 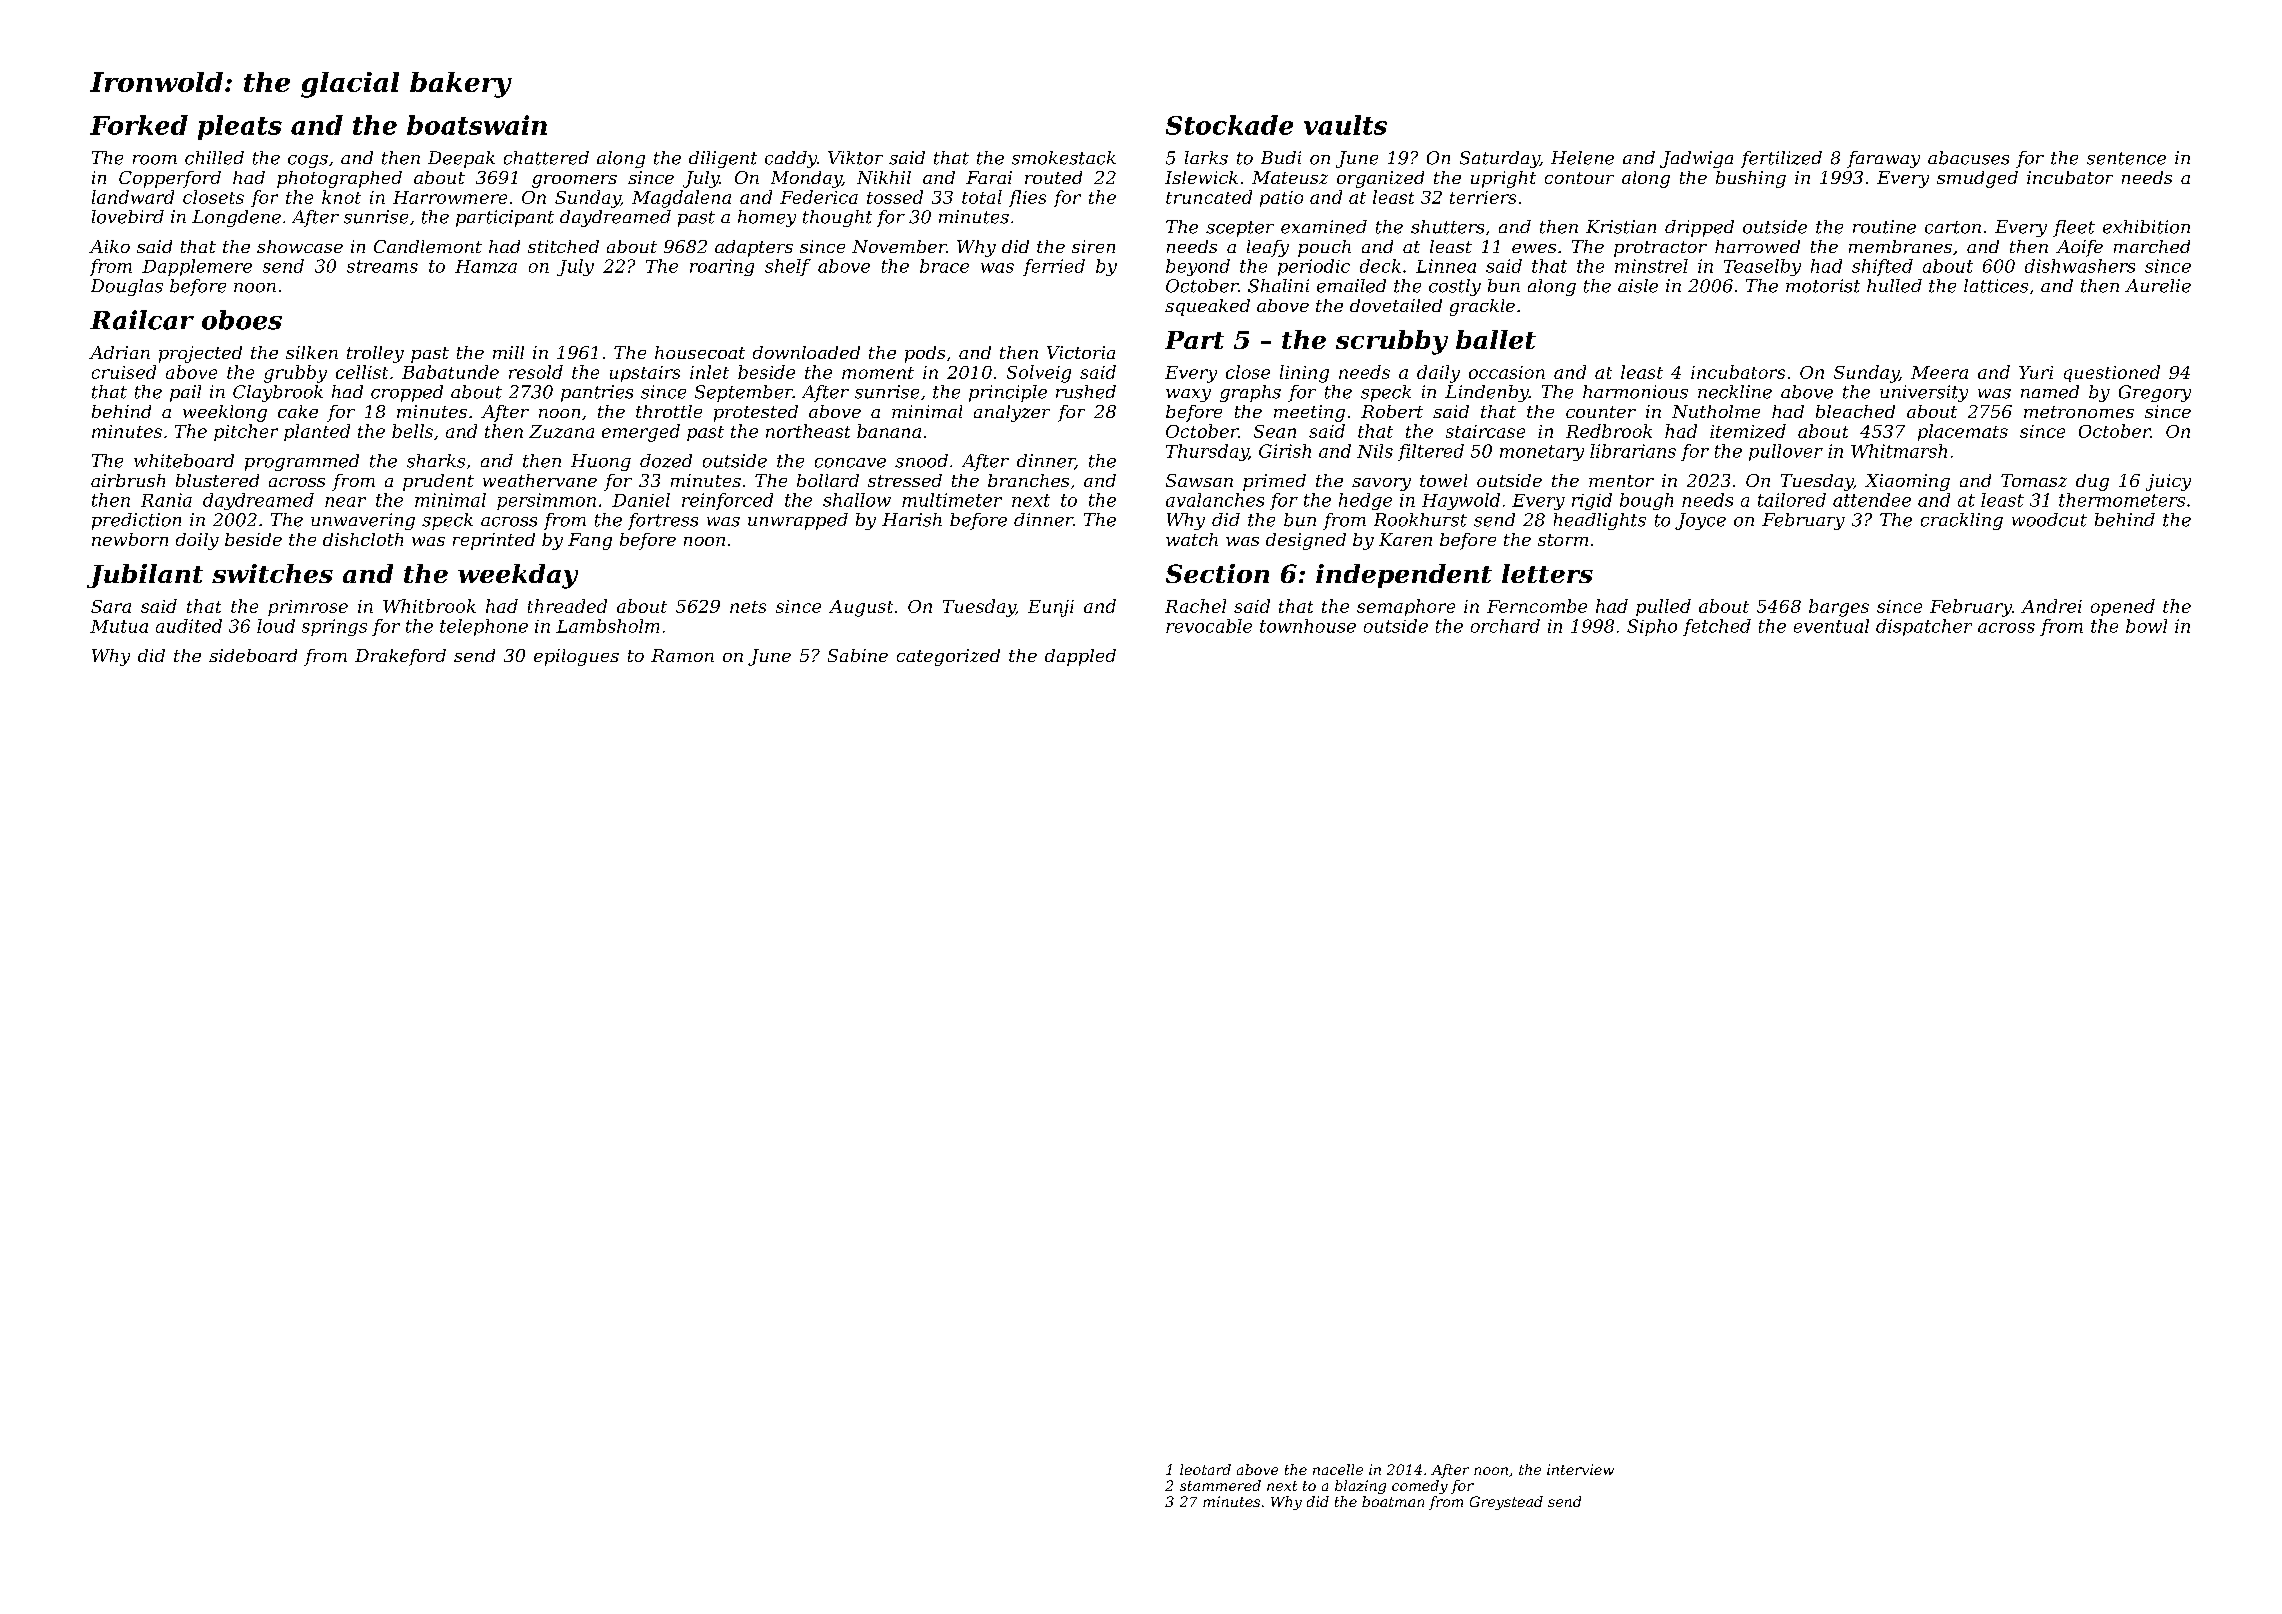 I want to click on interview, so click(x=1580, y=1469).
